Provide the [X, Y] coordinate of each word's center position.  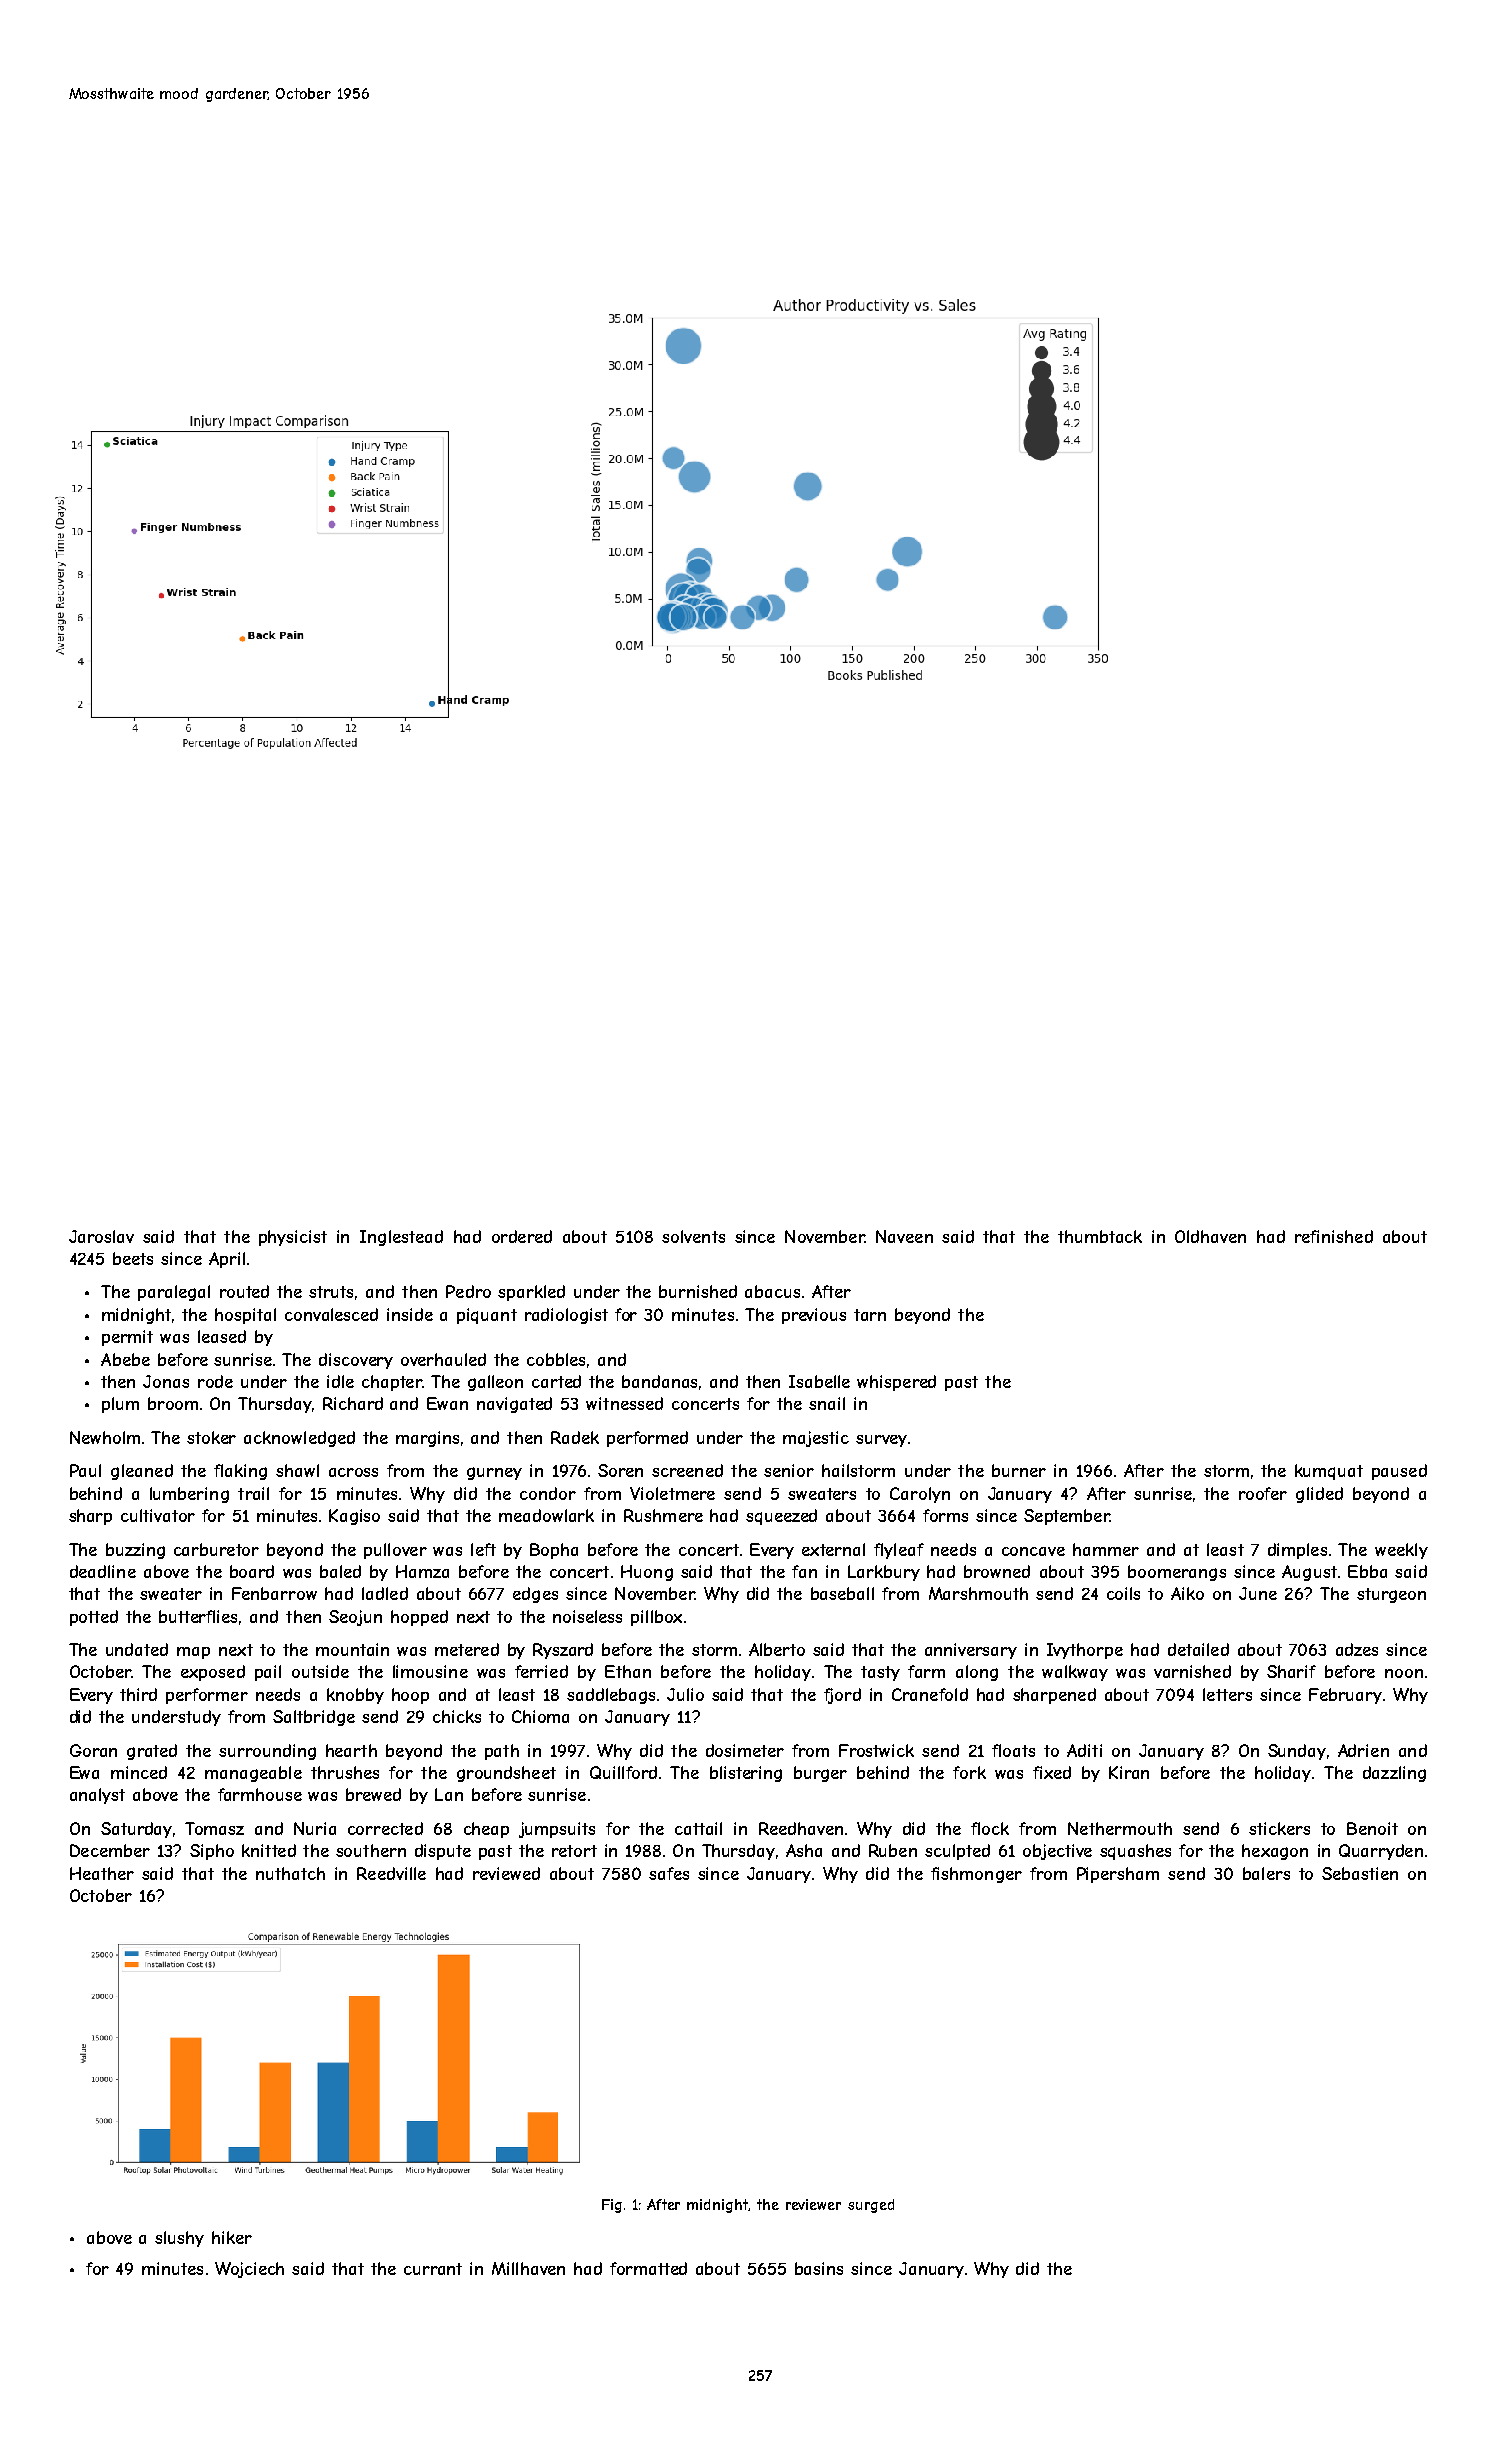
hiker [232, 2237]
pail [268, 1673]
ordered [522, 1236]
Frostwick [876, 1750]
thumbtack [1100, 1236]
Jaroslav [101, 1236]
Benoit [1372, 1828]
